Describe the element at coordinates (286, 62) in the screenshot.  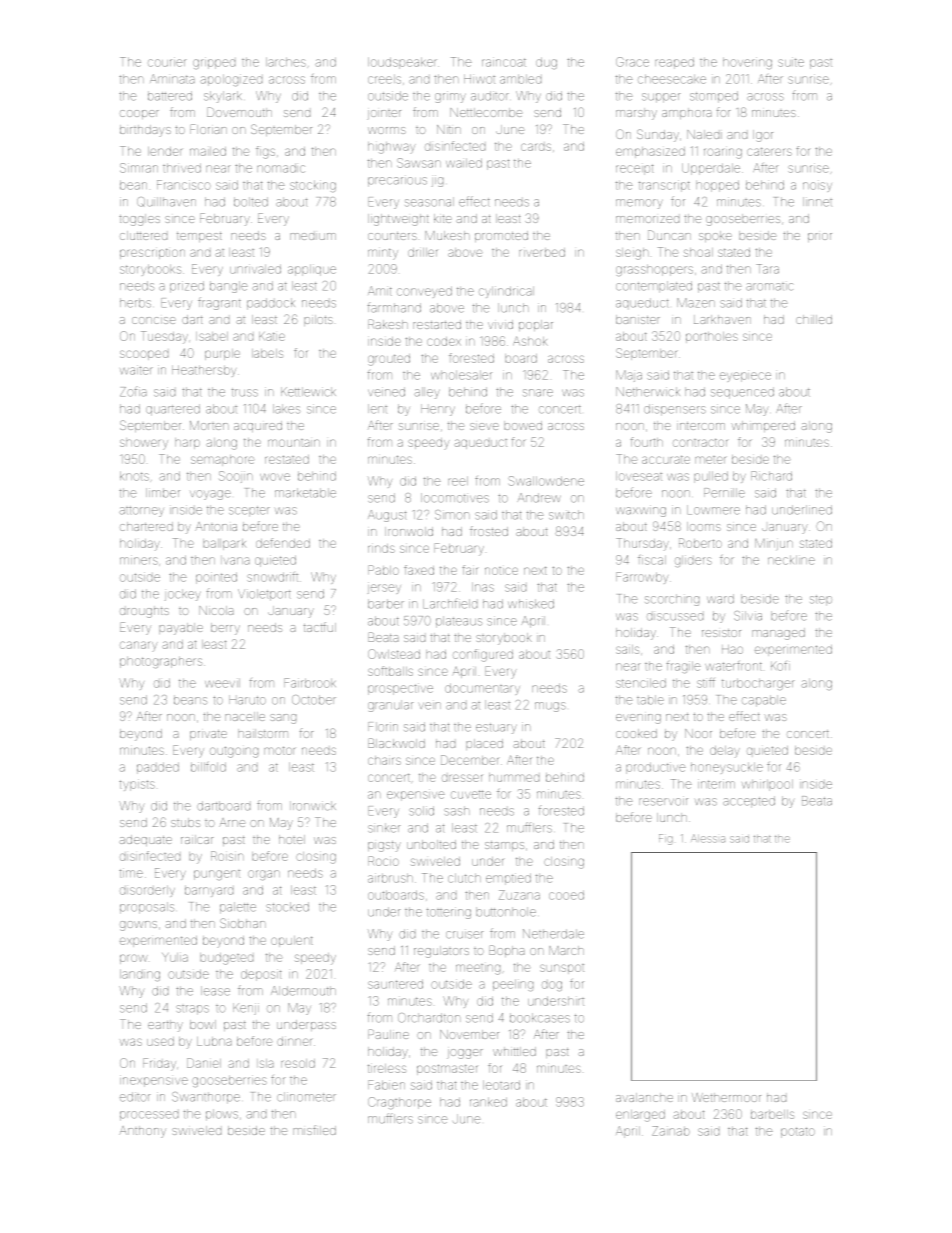
I see `larches` at that location.
